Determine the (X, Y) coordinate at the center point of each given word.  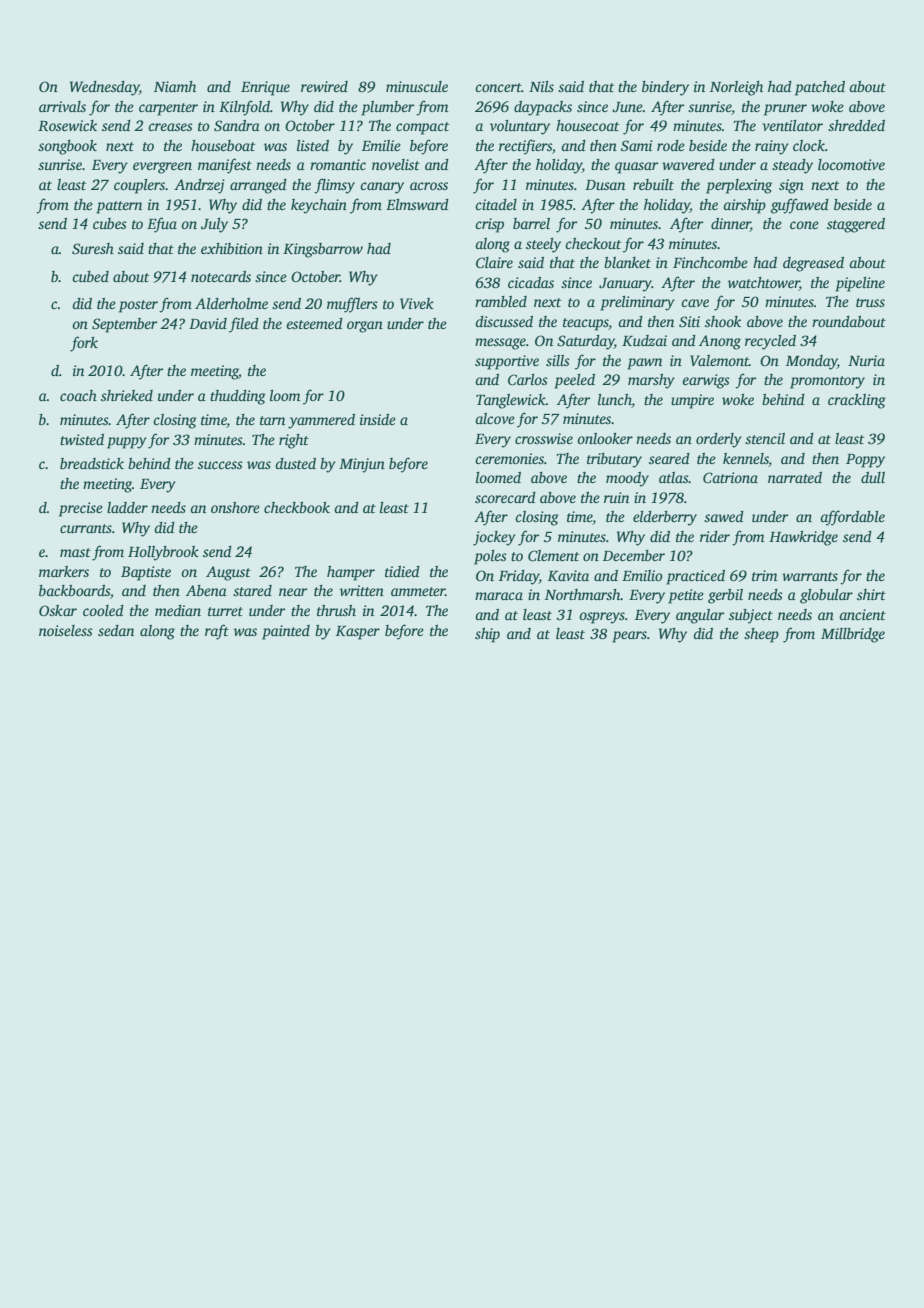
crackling (857, 401)
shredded (856, 125)
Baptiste (146, 573)
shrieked (127, 395)
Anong (720, 342)
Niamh (175, 86)
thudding (238, 397)
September (124, 325)
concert (498, 87)
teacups (586, 324)
